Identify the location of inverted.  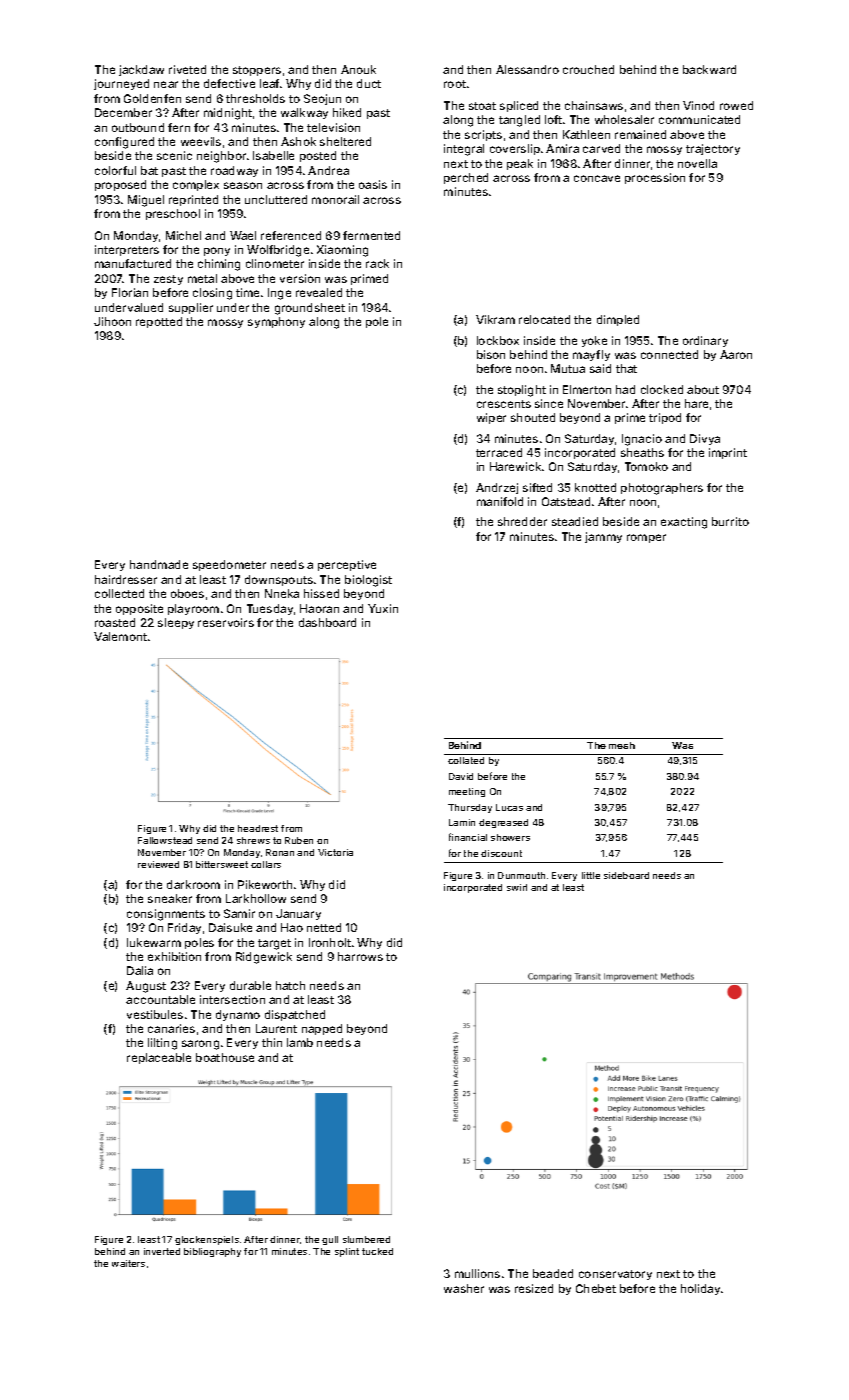
(162, 1251).
